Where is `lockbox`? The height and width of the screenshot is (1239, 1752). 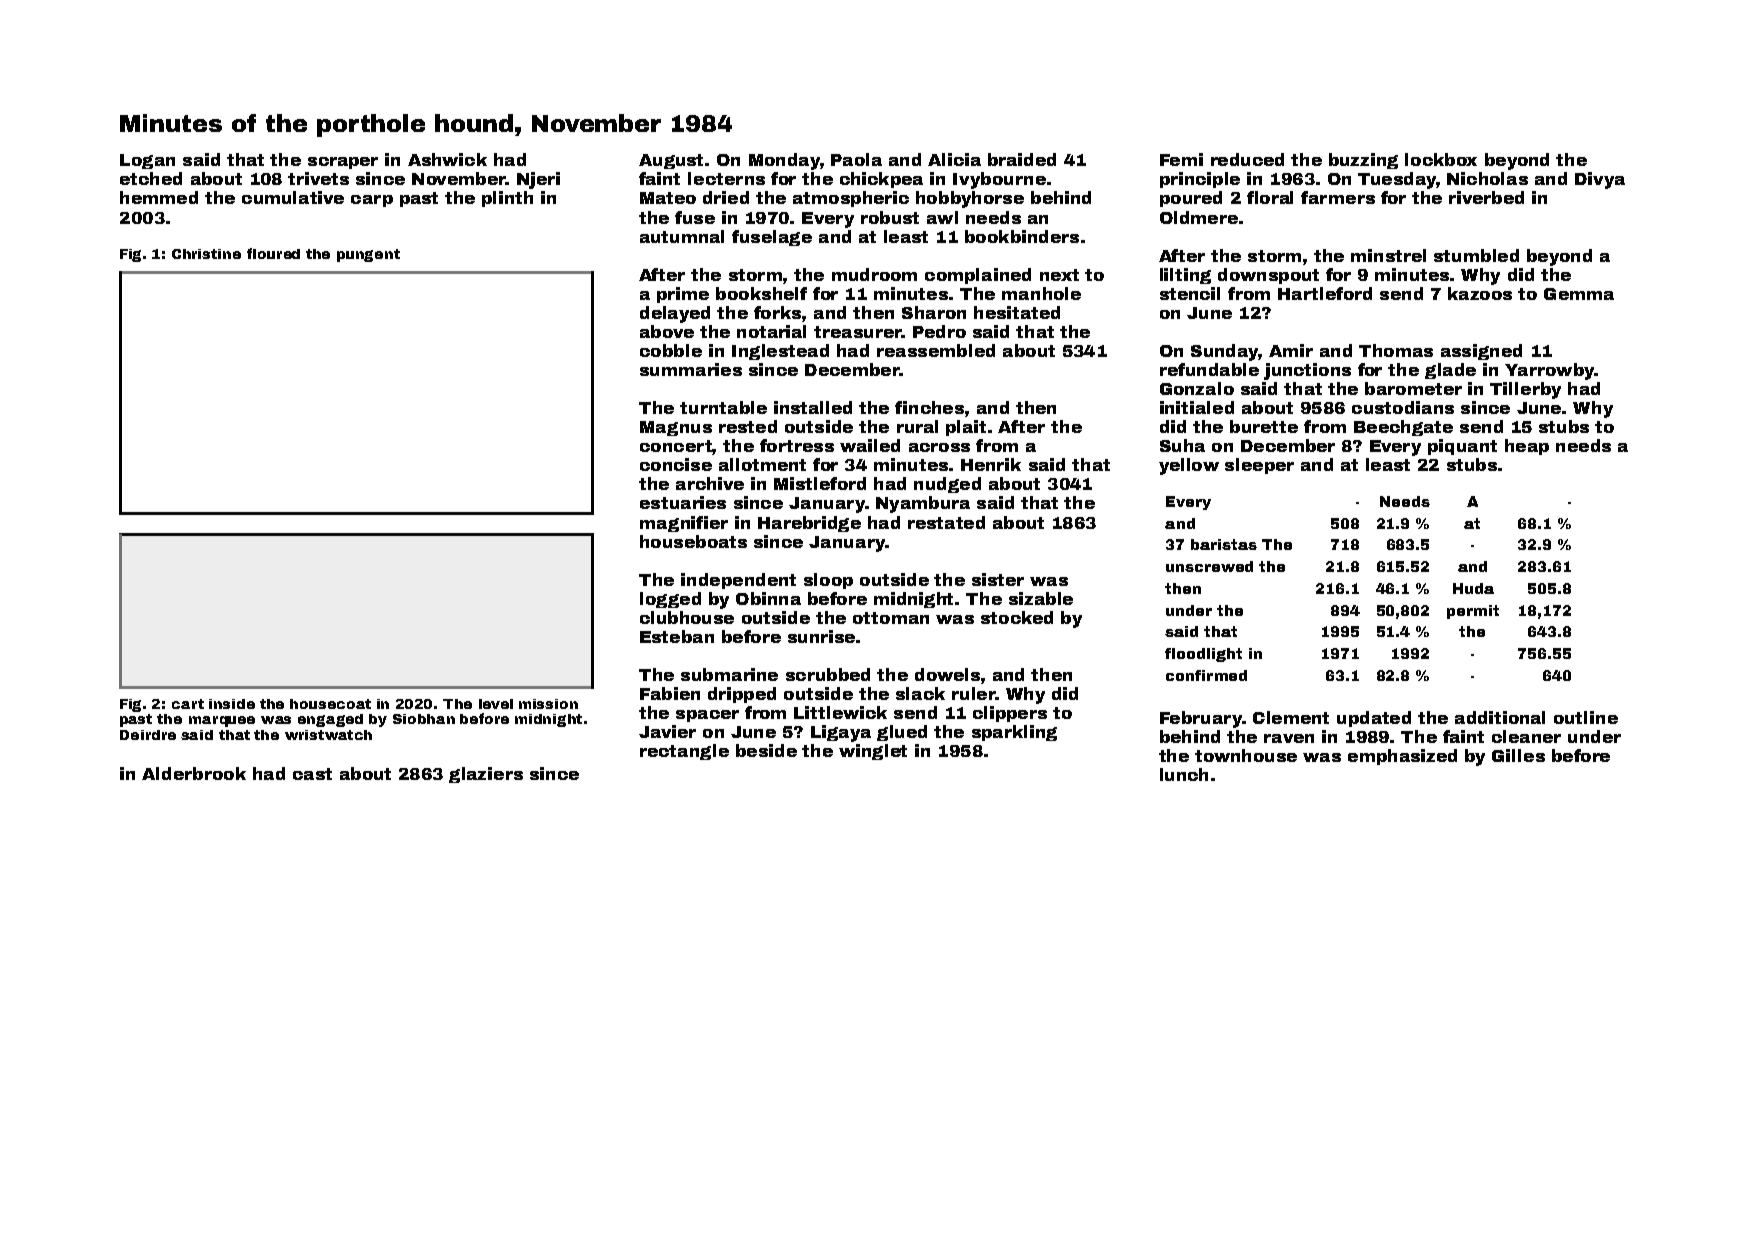 lockbox is located at coordinates (1441, 159).
